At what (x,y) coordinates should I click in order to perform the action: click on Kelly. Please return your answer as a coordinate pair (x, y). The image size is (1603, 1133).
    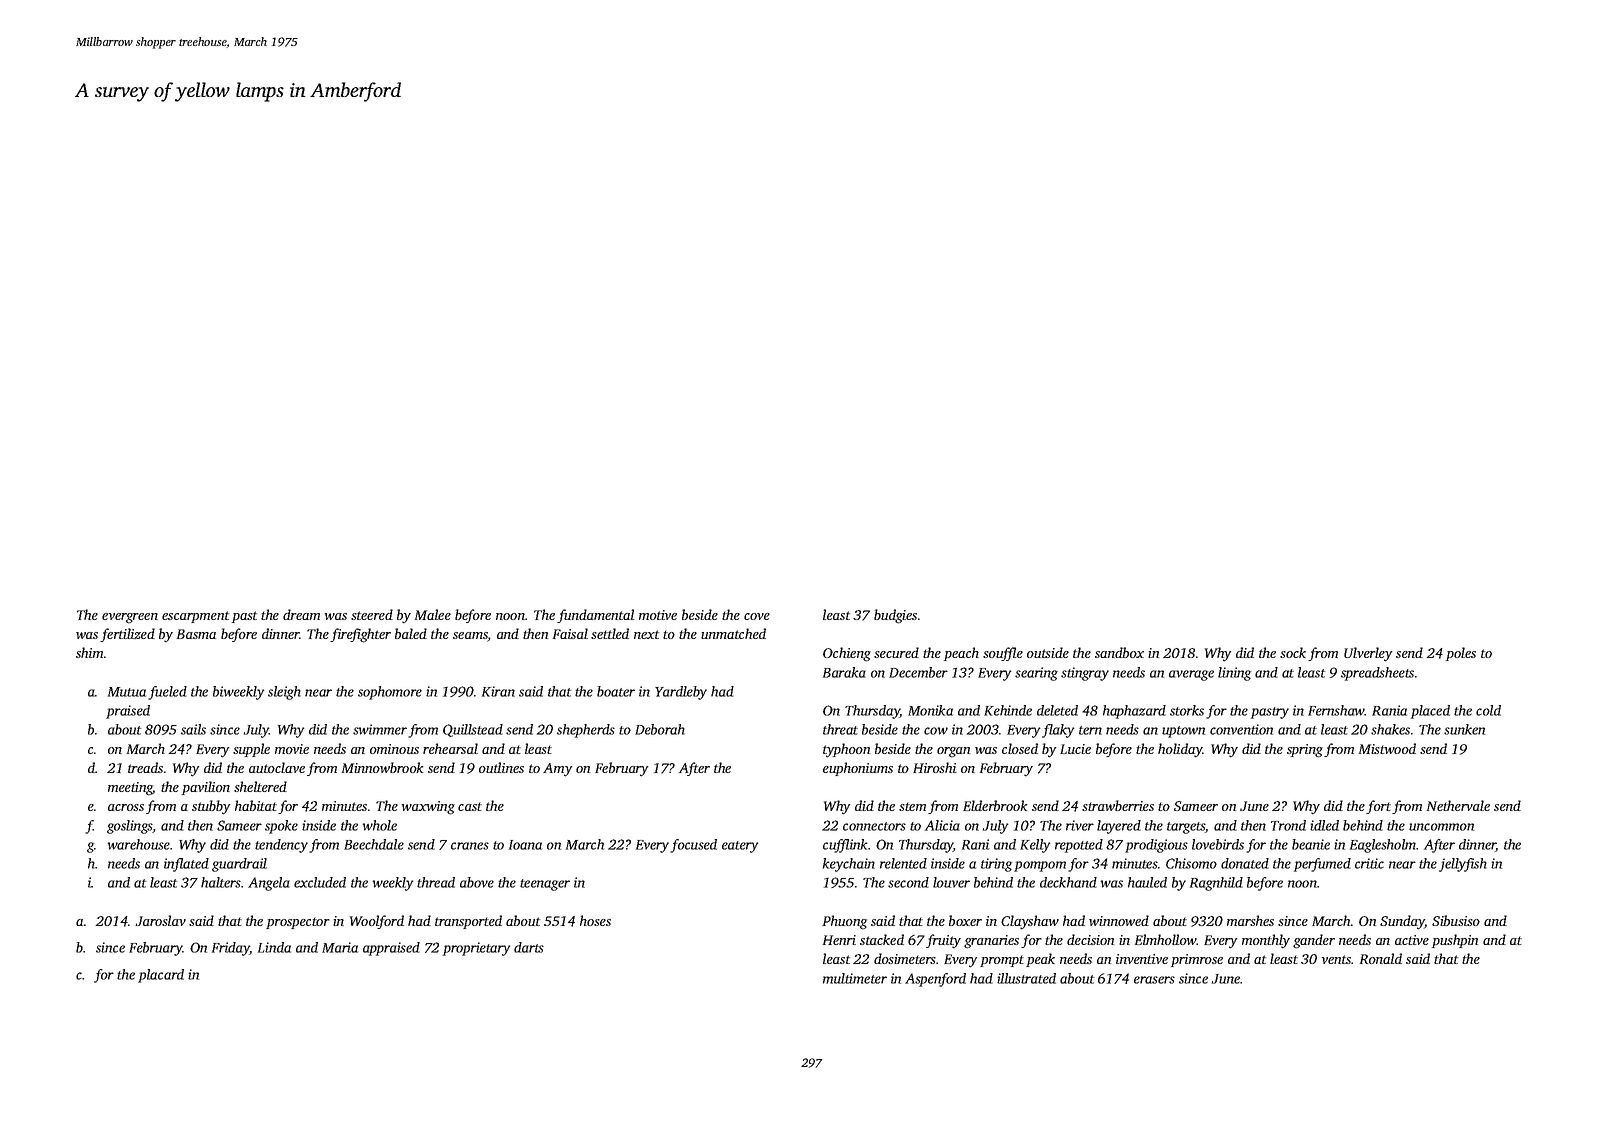
    Looking at the image, I should click on (1035, 846).
